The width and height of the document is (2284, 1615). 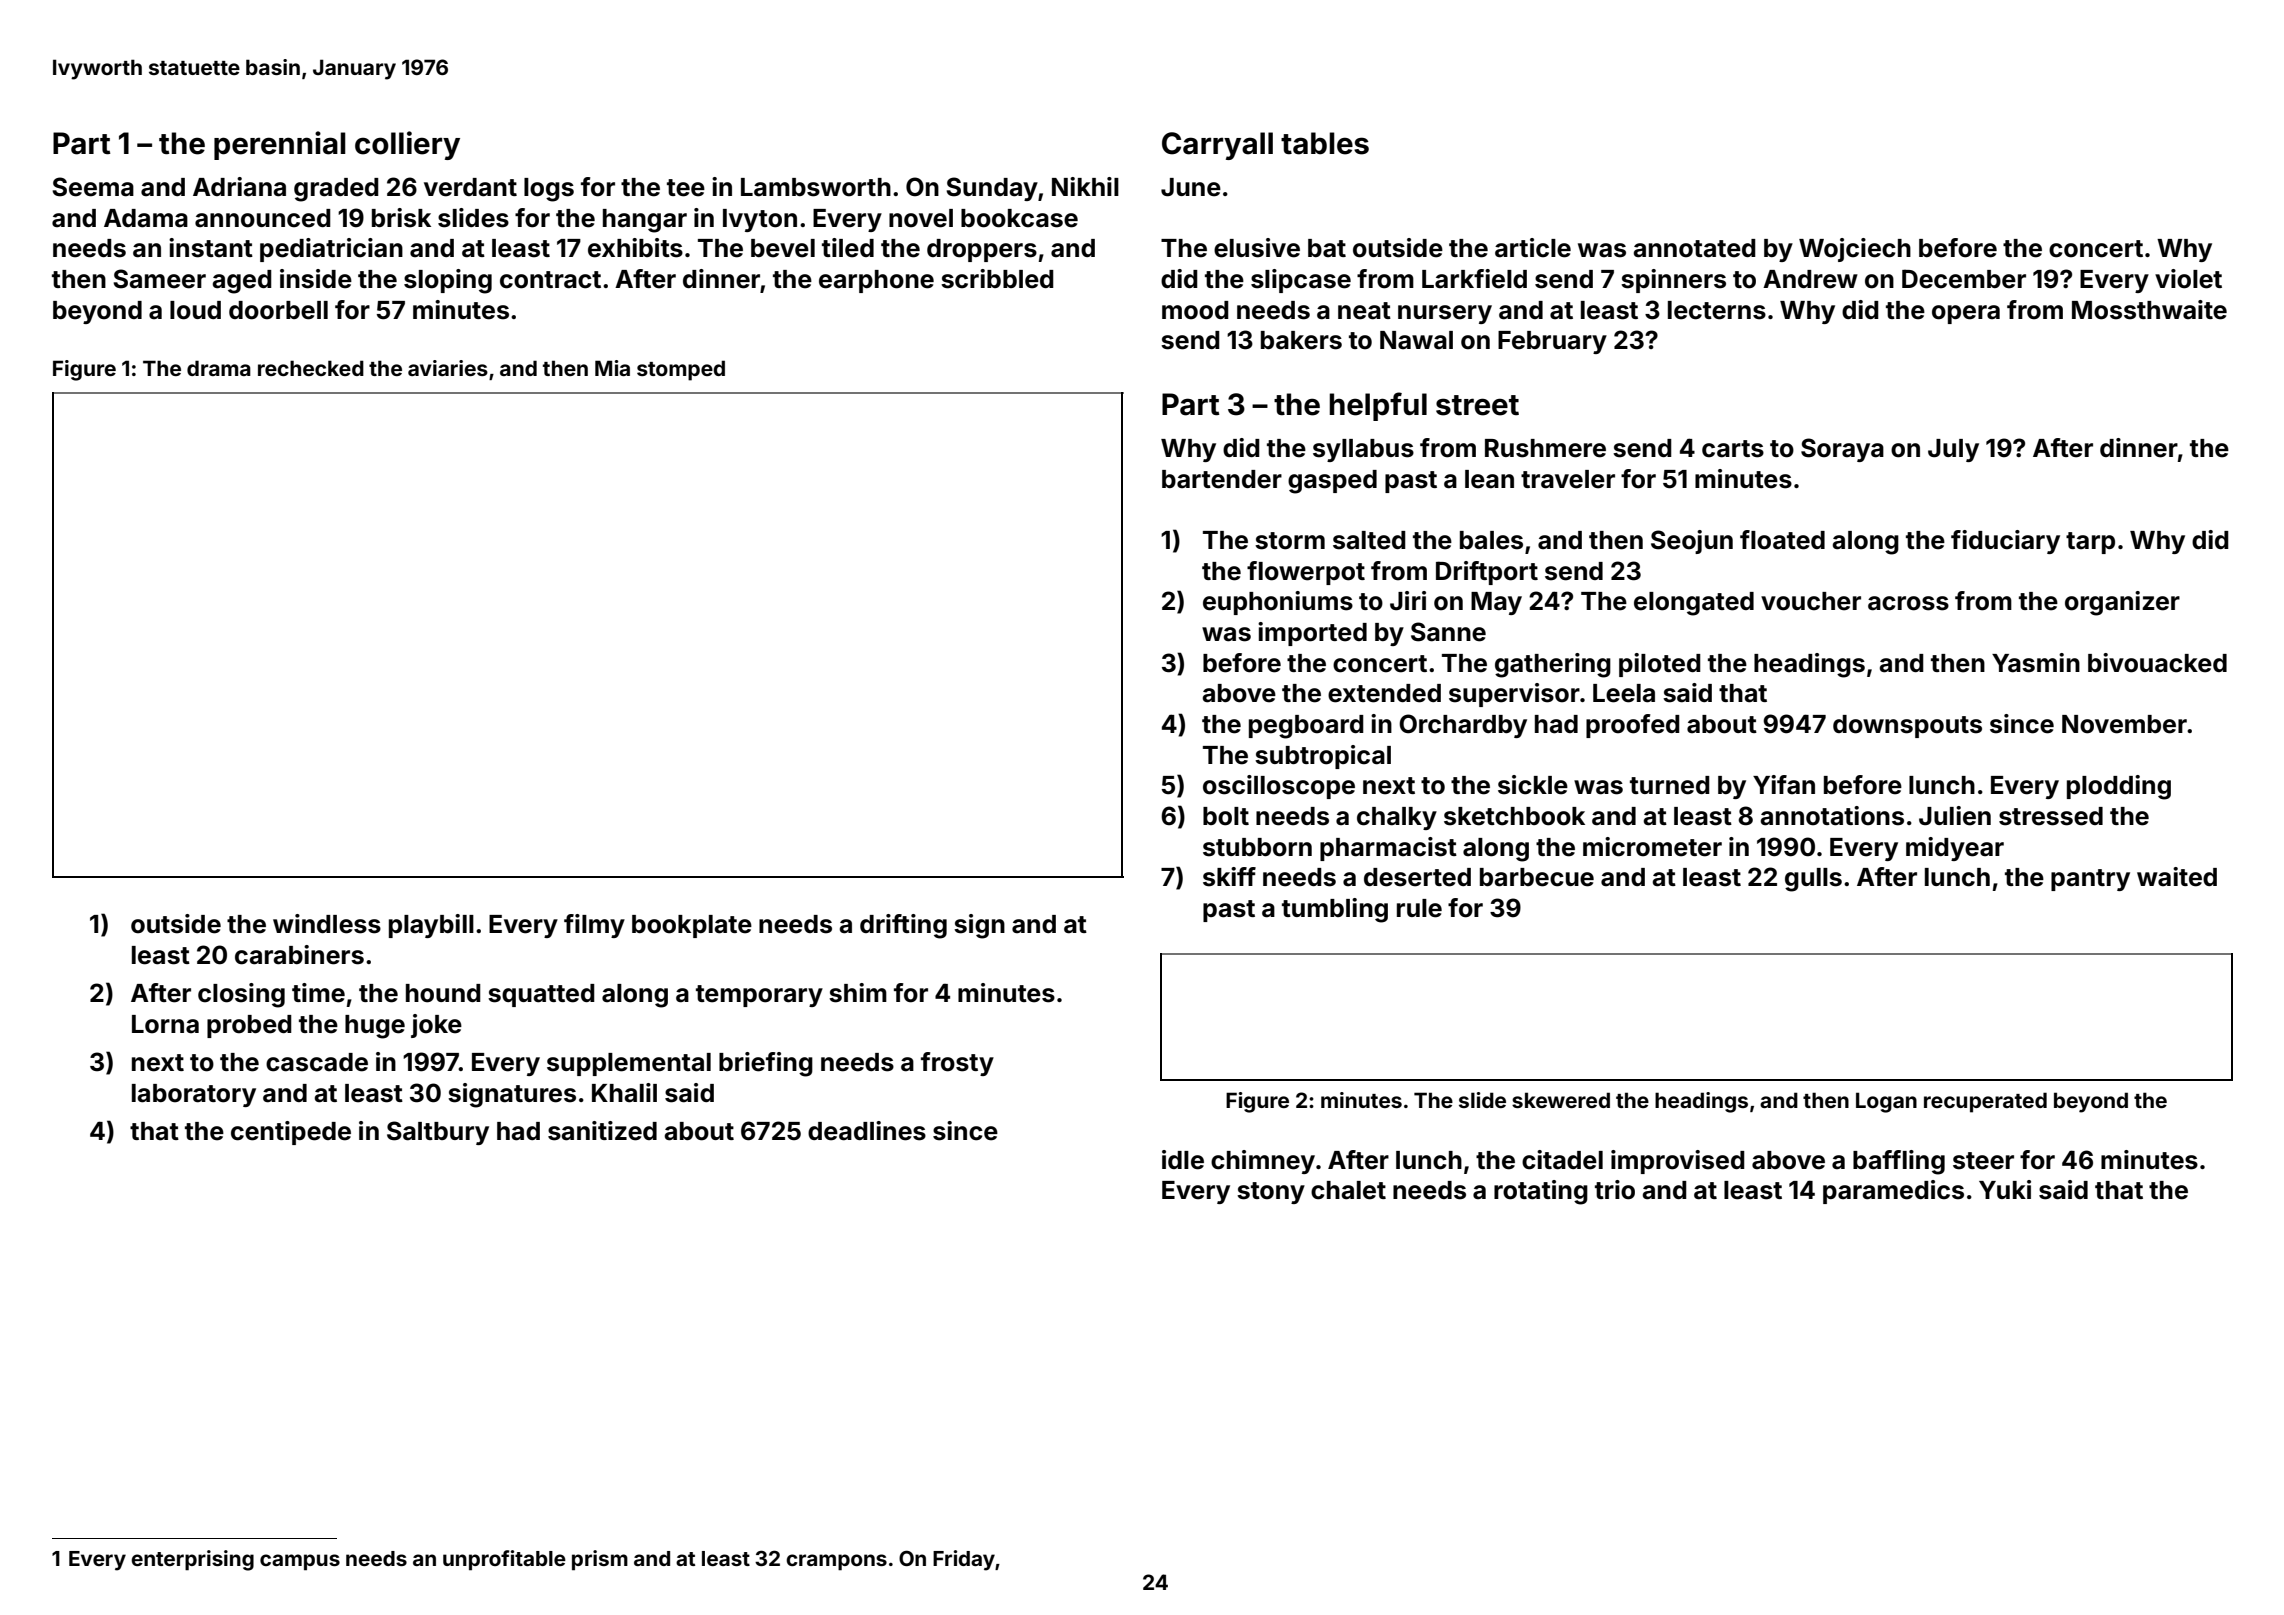 What do you see at coordinates (1332, 482) in the document?
I see `gasped` at bounding box center [1332, 482].
